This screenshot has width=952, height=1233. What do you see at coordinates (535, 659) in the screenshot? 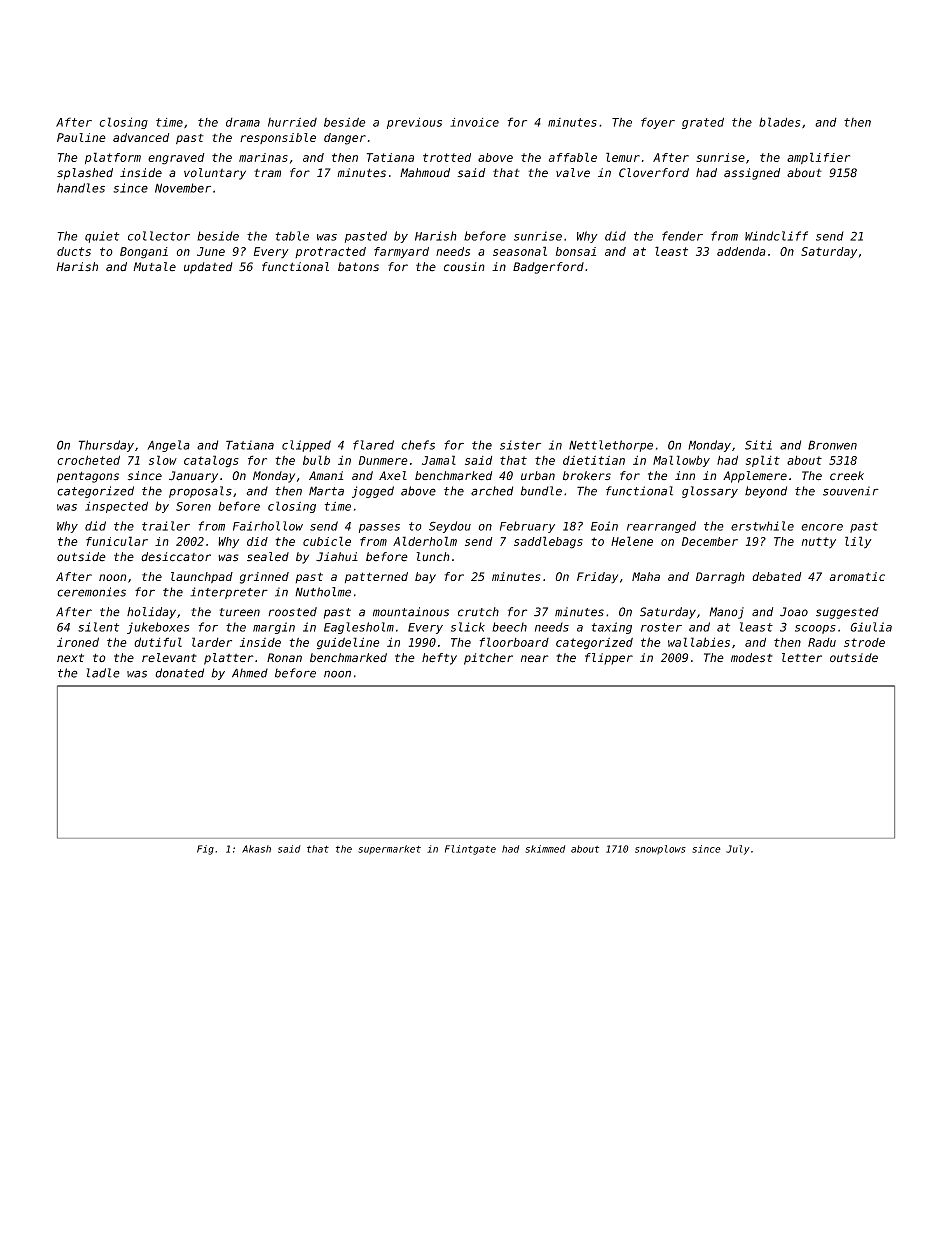
I see `near` at bounding box center [535, 659].
